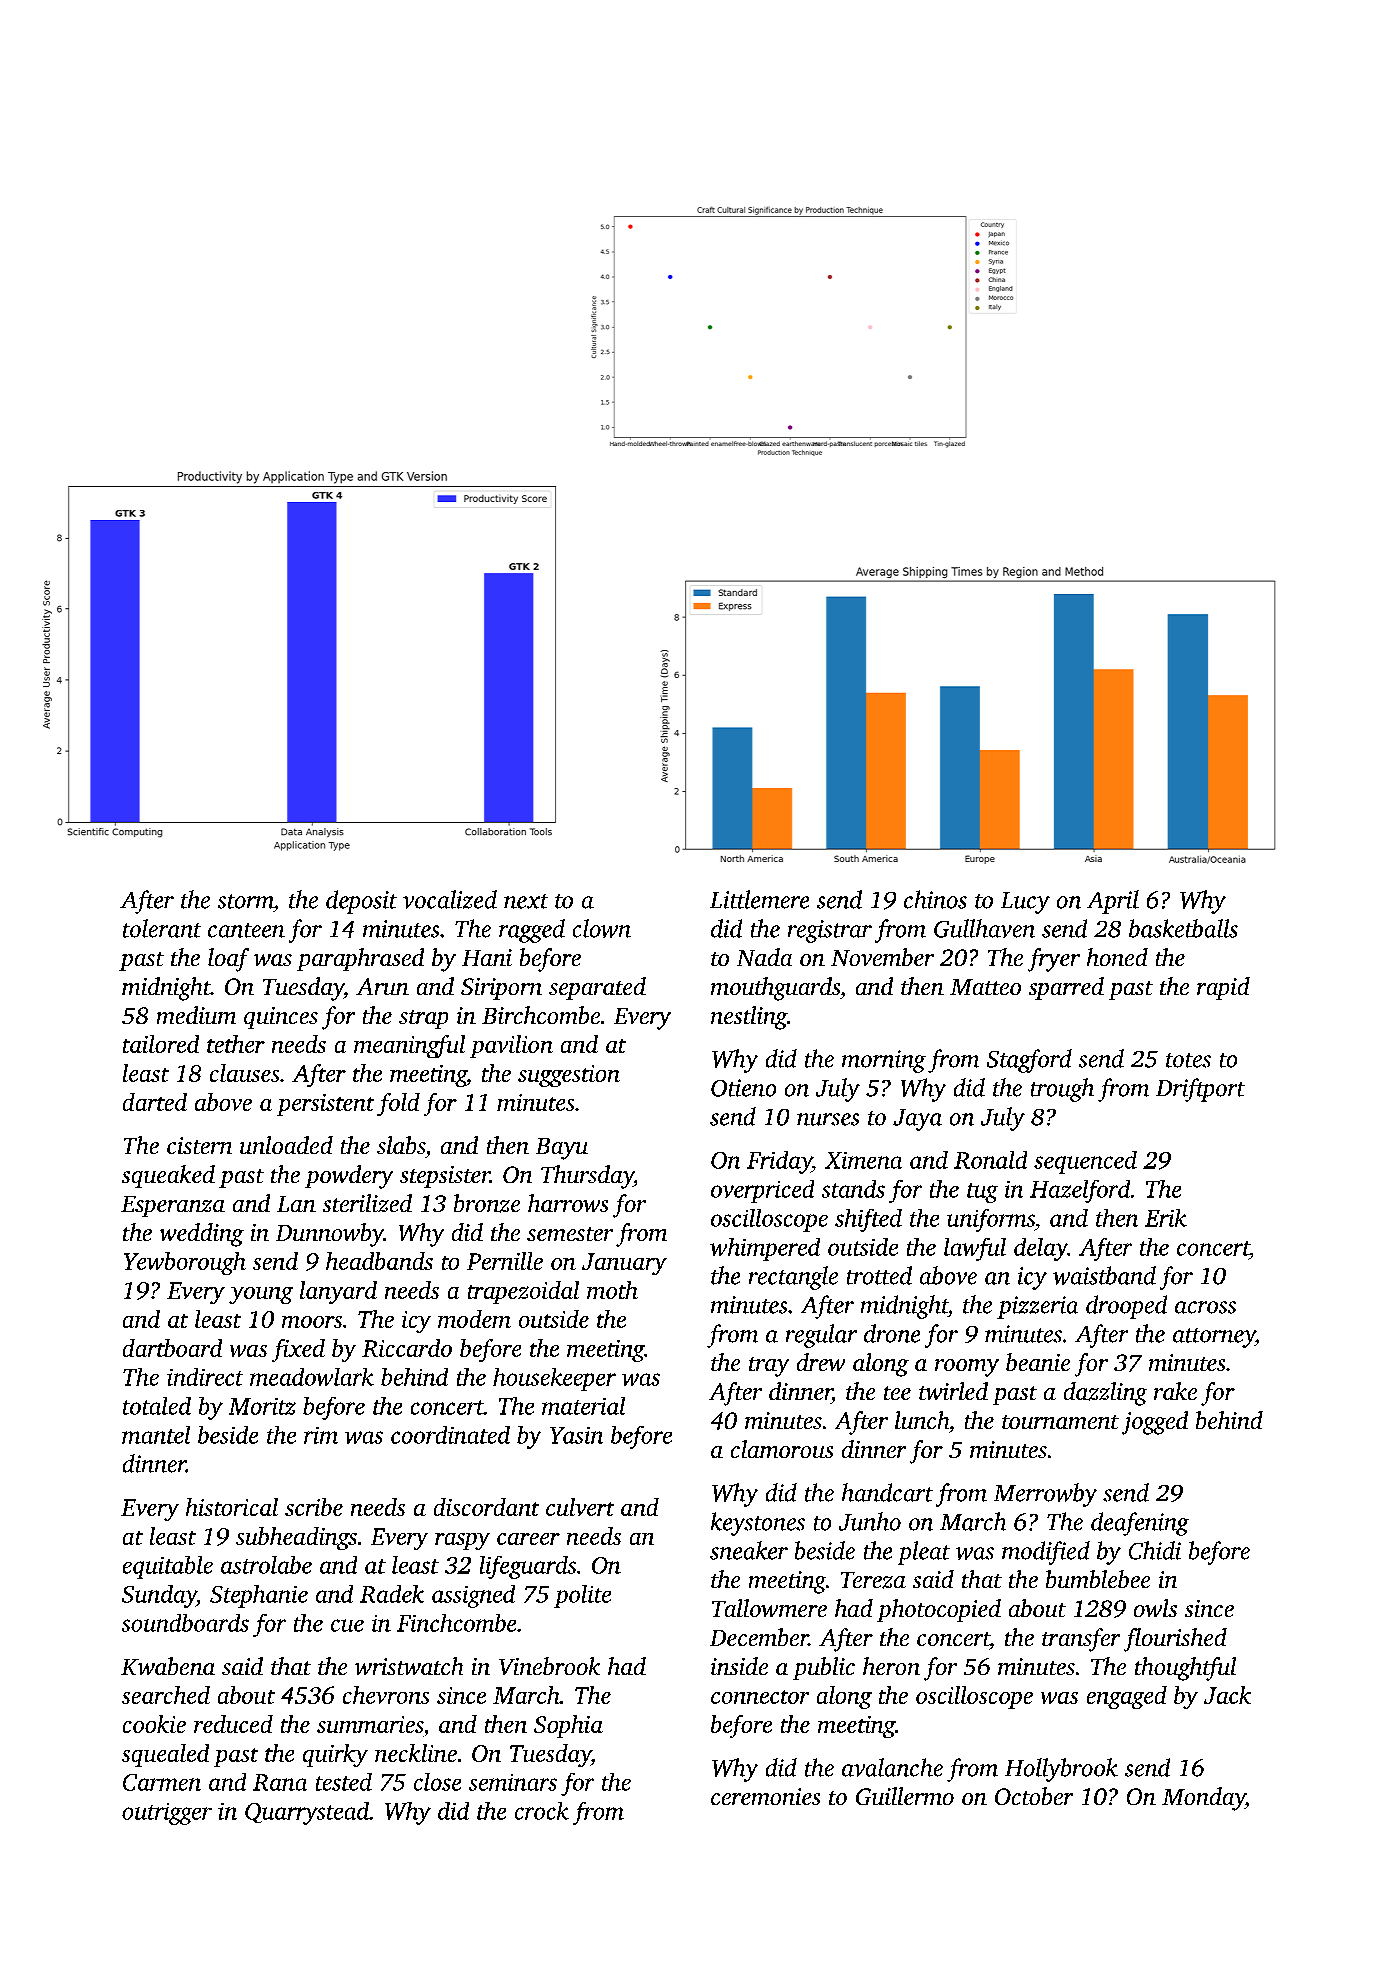  What do you see at coordinates (1183, 928) in the page?
I see `basketballs` at bounding box center [1183, 928].
